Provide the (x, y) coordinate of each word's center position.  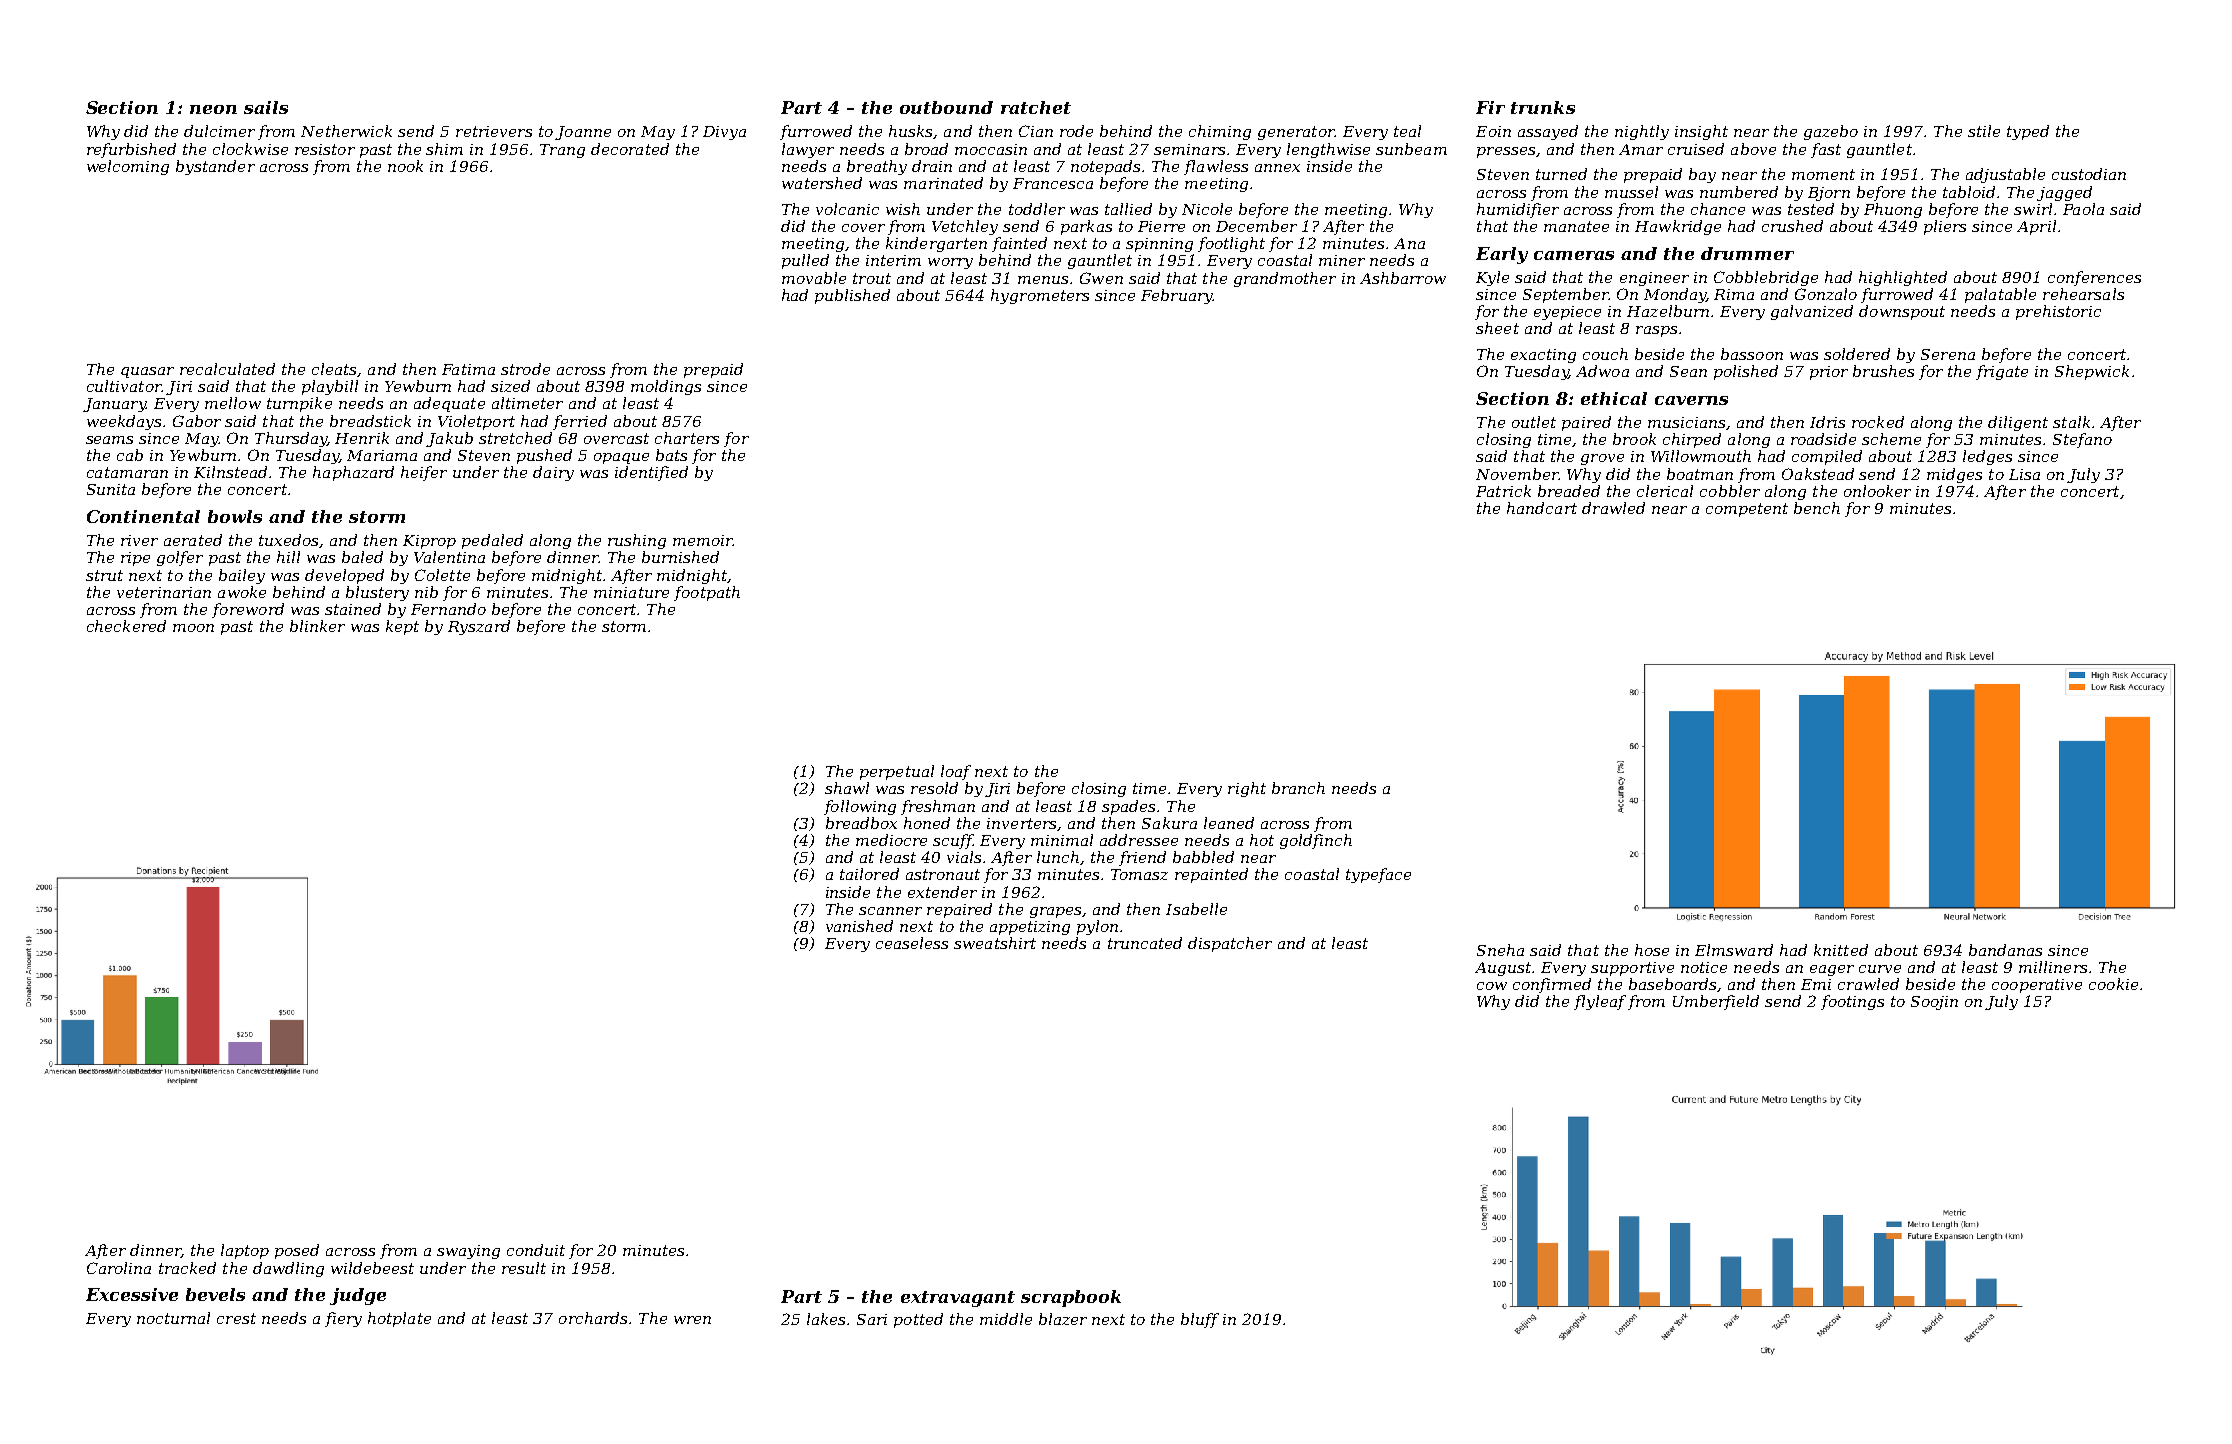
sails (266, 107)
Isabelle (1196, 909)
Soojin (1934, 1003)
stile (1984, 131)
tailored (869, 874)
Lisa (2024, 474)
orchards (593, 1318)
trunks (1543, 107)
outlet (1534, 422)
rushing (637, 541)
